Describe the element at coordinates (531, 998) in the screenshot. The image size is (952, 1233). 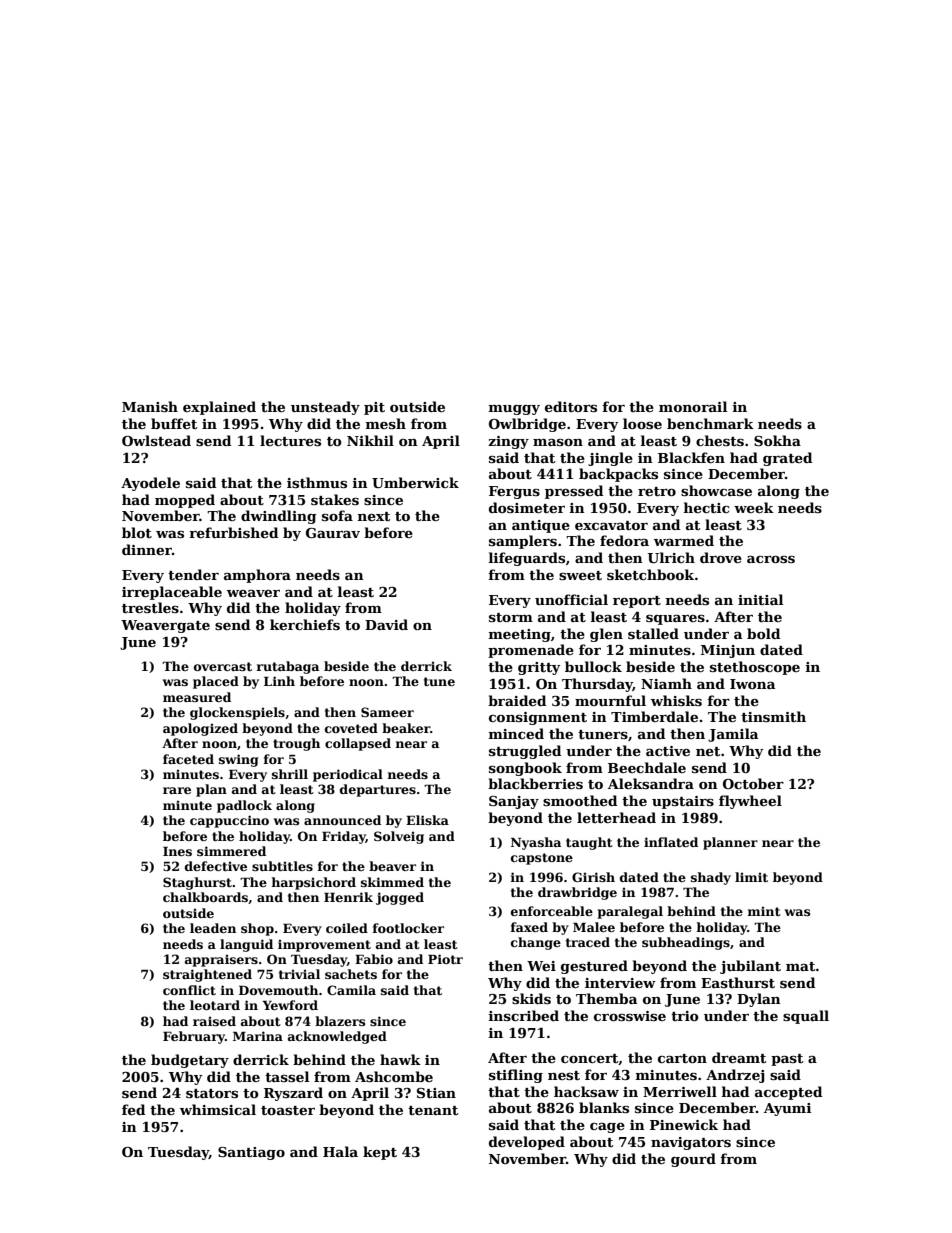
I see `skids` at that location.
